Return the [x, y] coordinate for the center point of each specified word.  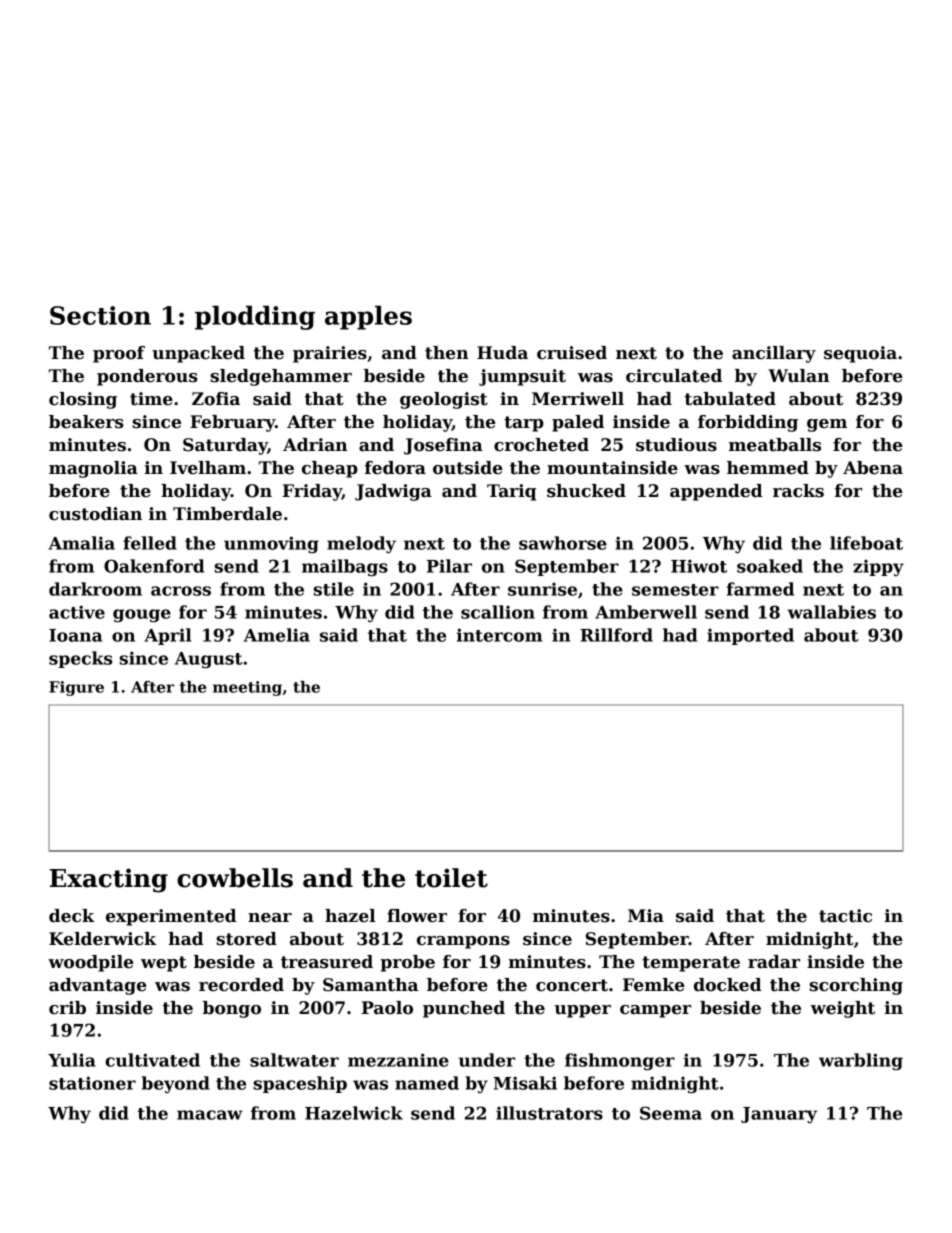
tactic [845, 916]
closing [83, 400]
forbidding [748, 423]
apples [368, 317]
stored [246, 939]
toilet [451, 878]
